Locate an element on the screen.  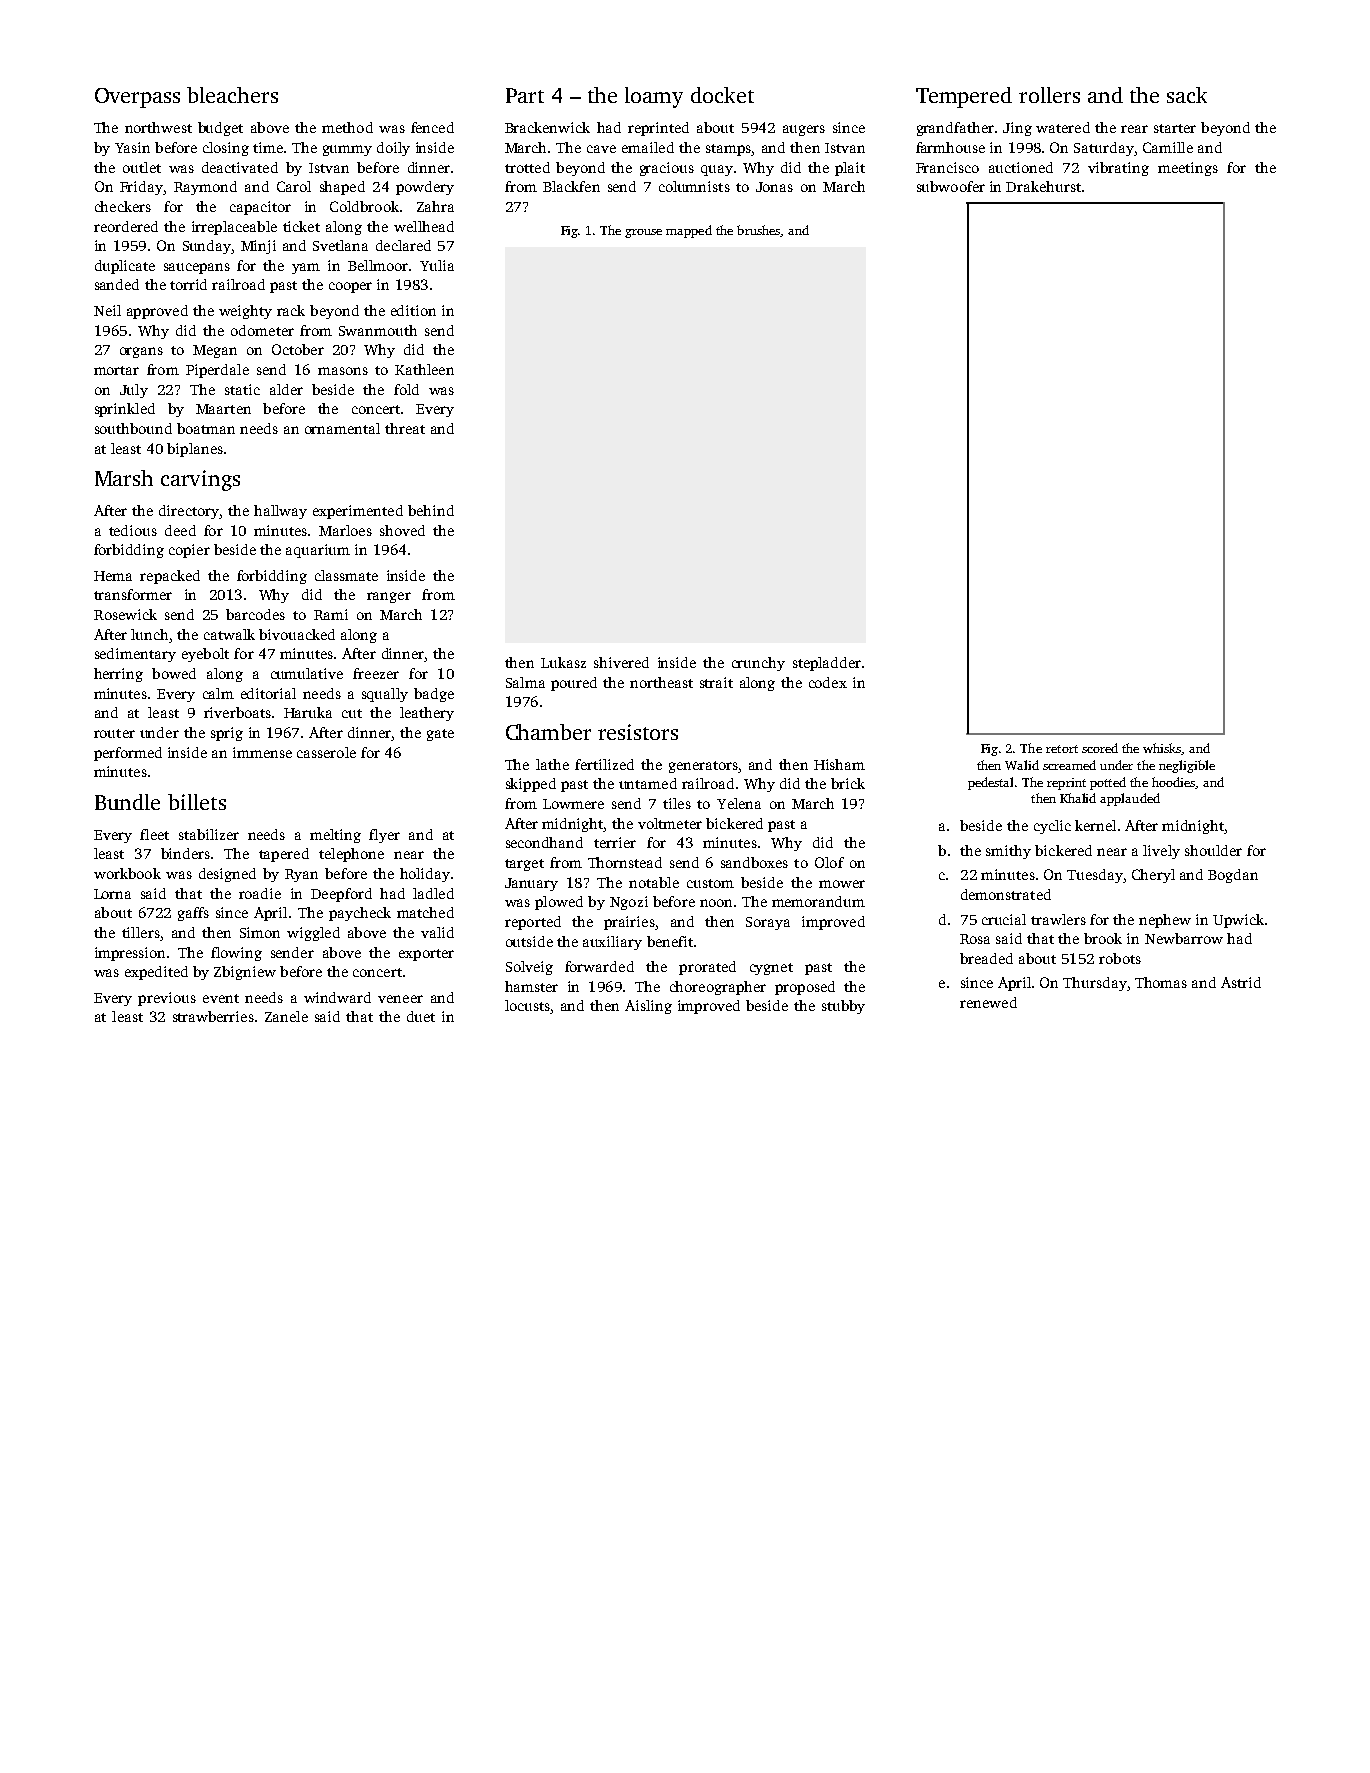
subwoofer is located at coordinates (951, 186).
